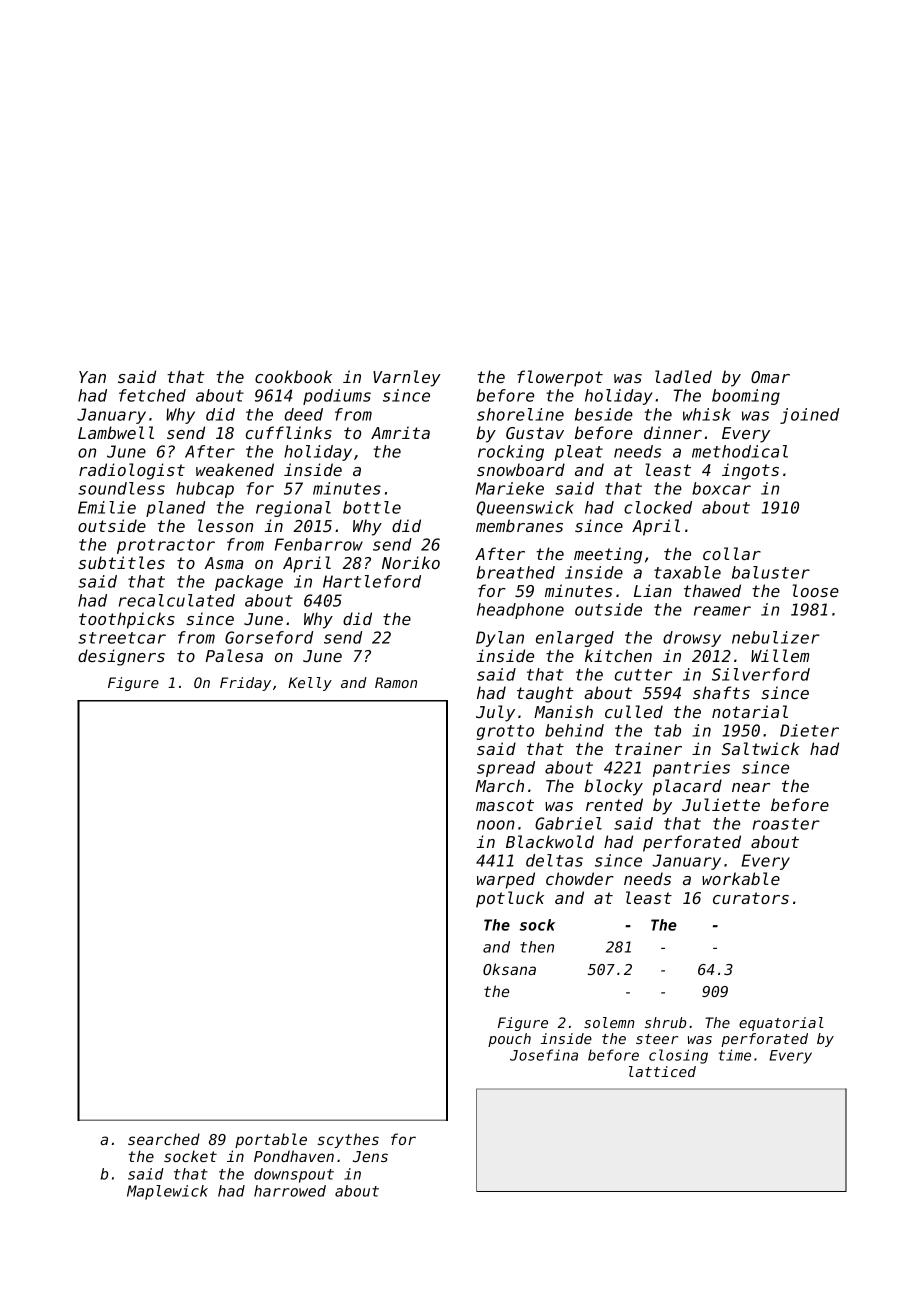 The height and width of the screenshot is (1308, 924). What do you see at coordinates (653, 590) in the screenshot?
I see `Lian` at bounding box center [653, 590].
